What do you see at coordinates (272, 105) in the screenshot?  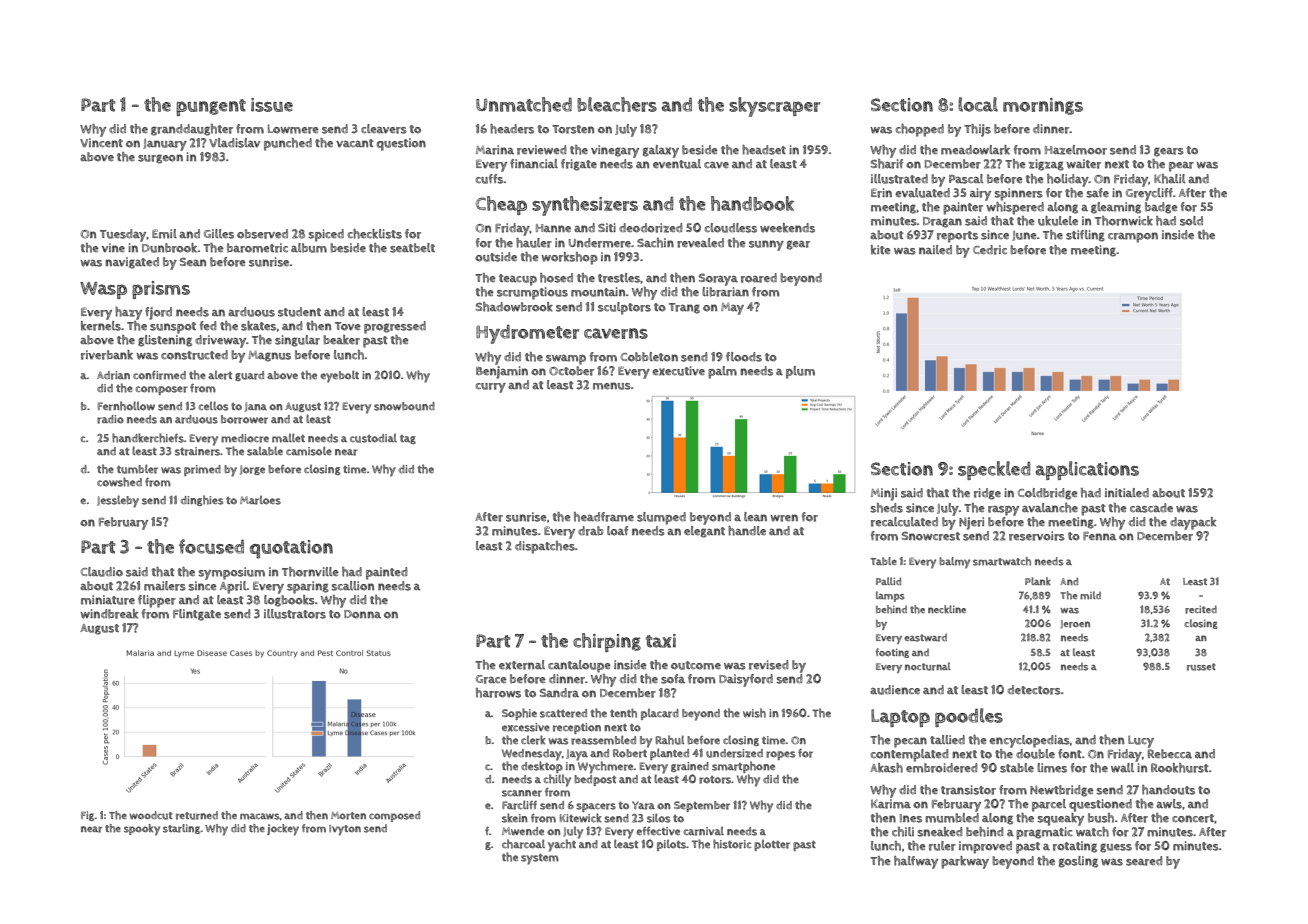 I see `issue` at bounding box center [272, 105].
